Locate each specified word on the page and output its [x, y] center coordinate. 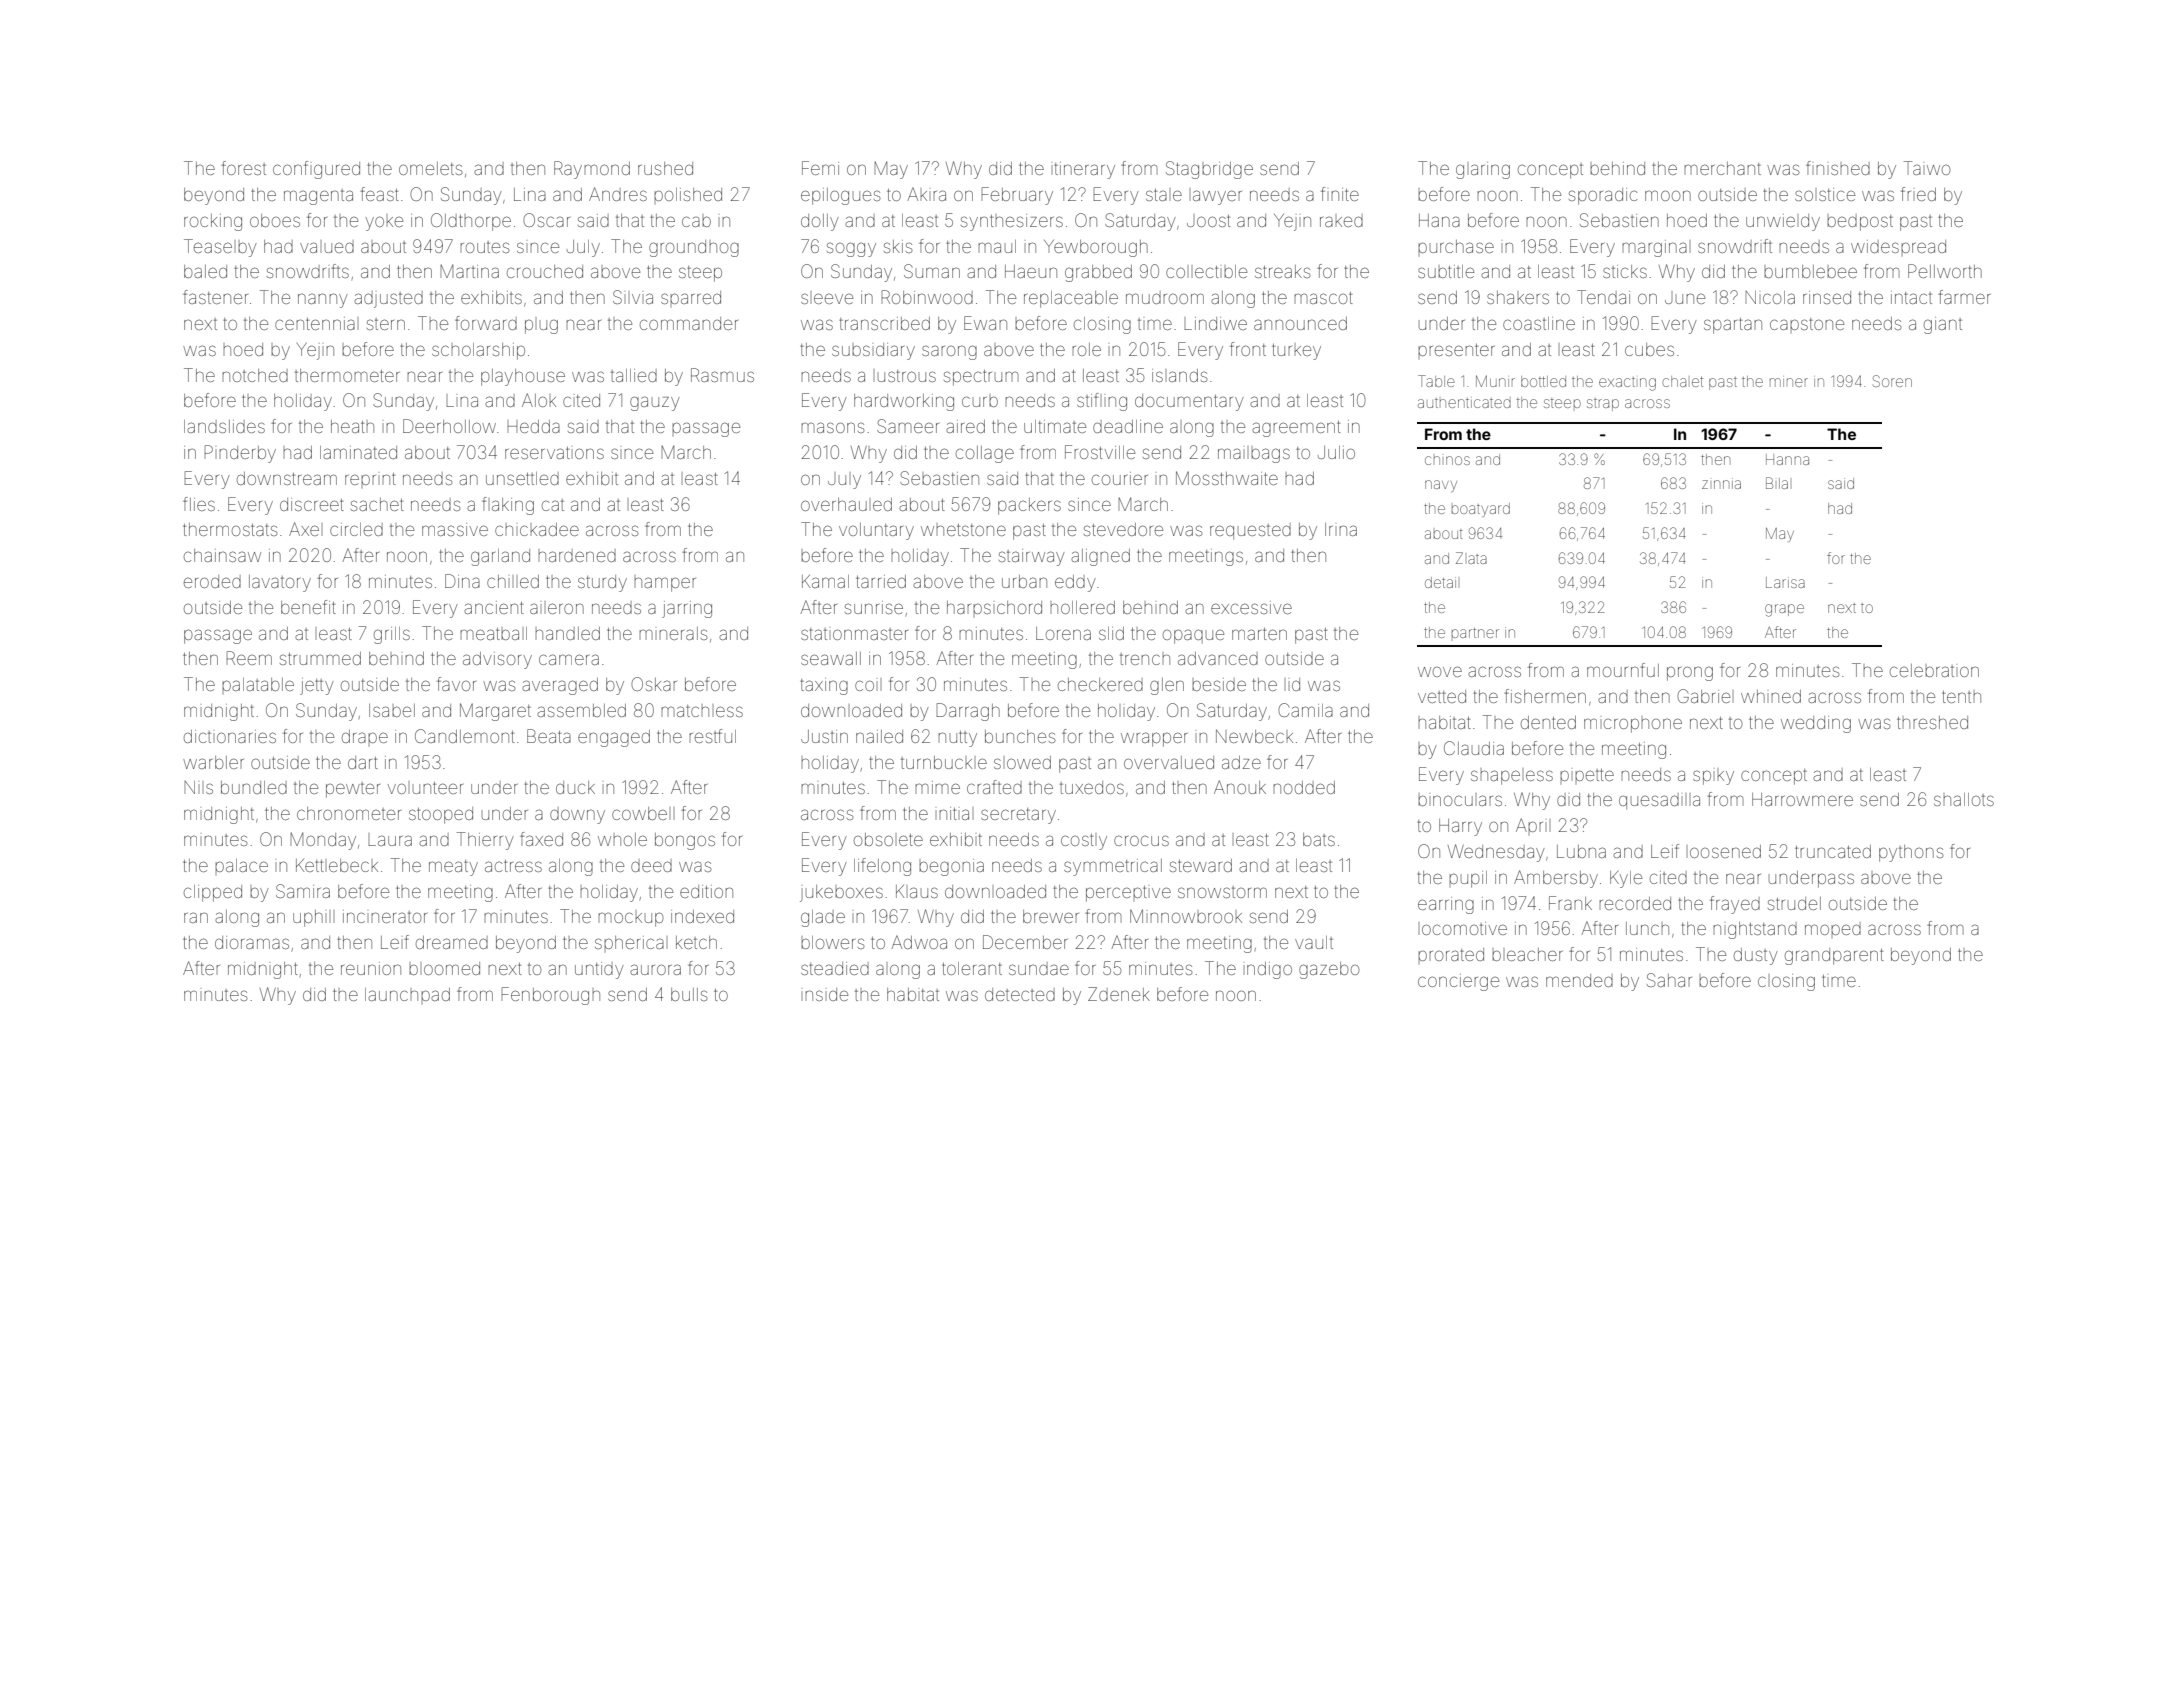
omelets [430, 168]
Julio [1336, 452]
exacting [1627, 384]
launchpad [407, 994]
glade [823, 918]
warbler [213, 762]
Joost [1209, 221]
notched [255, 375]
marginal [1654, 248]
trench [1145, 659]
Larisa [1785, 582]
